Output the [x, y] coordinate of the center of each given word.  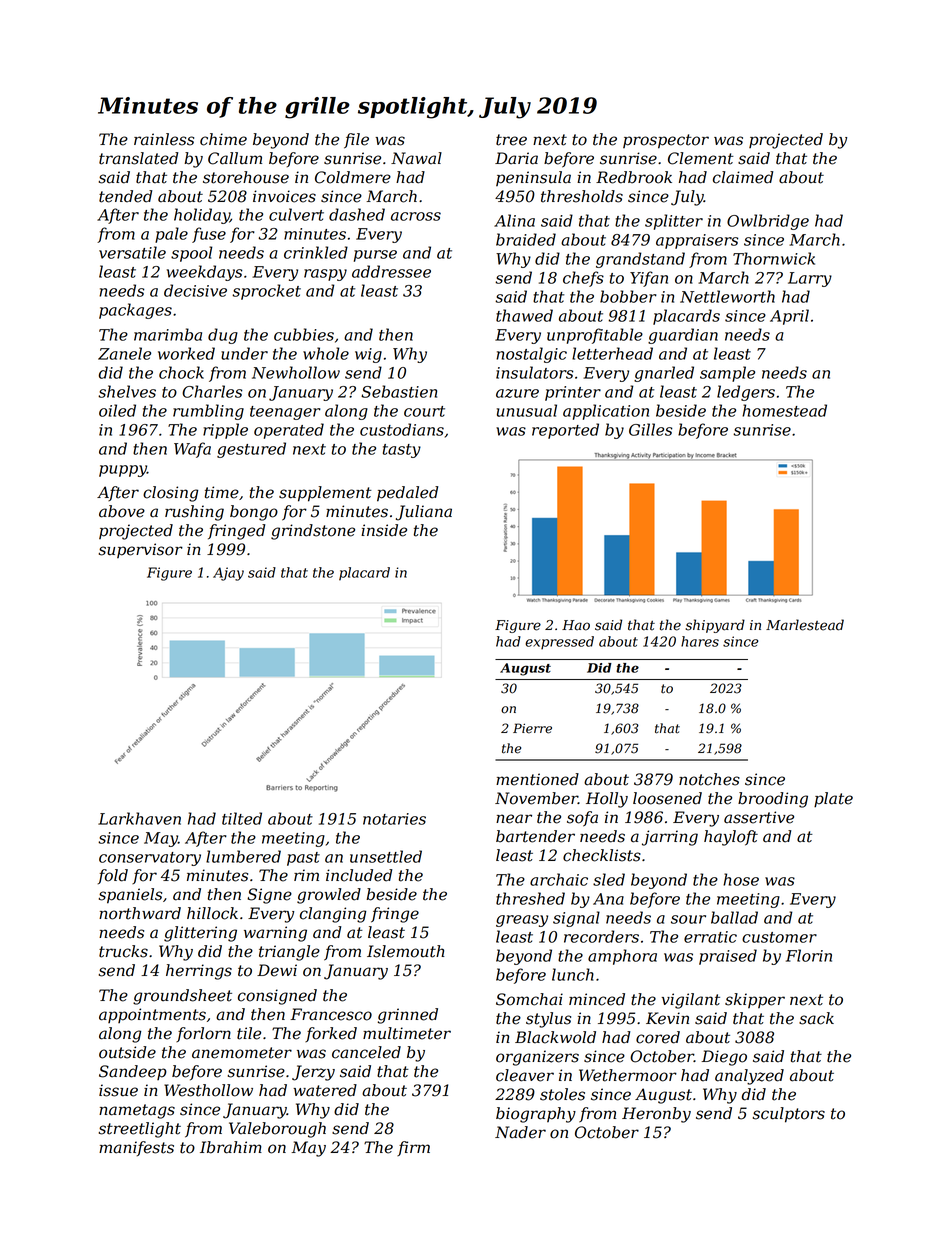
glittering [200, 934]
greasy [522, 921]
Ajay [228, 574]
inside [384, 530]
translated [138, 158]
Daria [516, 158]
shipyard [715, 626]
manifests [136, 1148]
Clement [701, 158]
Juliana [424, 513]
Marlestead [805, 625]
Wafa [192, 450]
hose [741, 879]
